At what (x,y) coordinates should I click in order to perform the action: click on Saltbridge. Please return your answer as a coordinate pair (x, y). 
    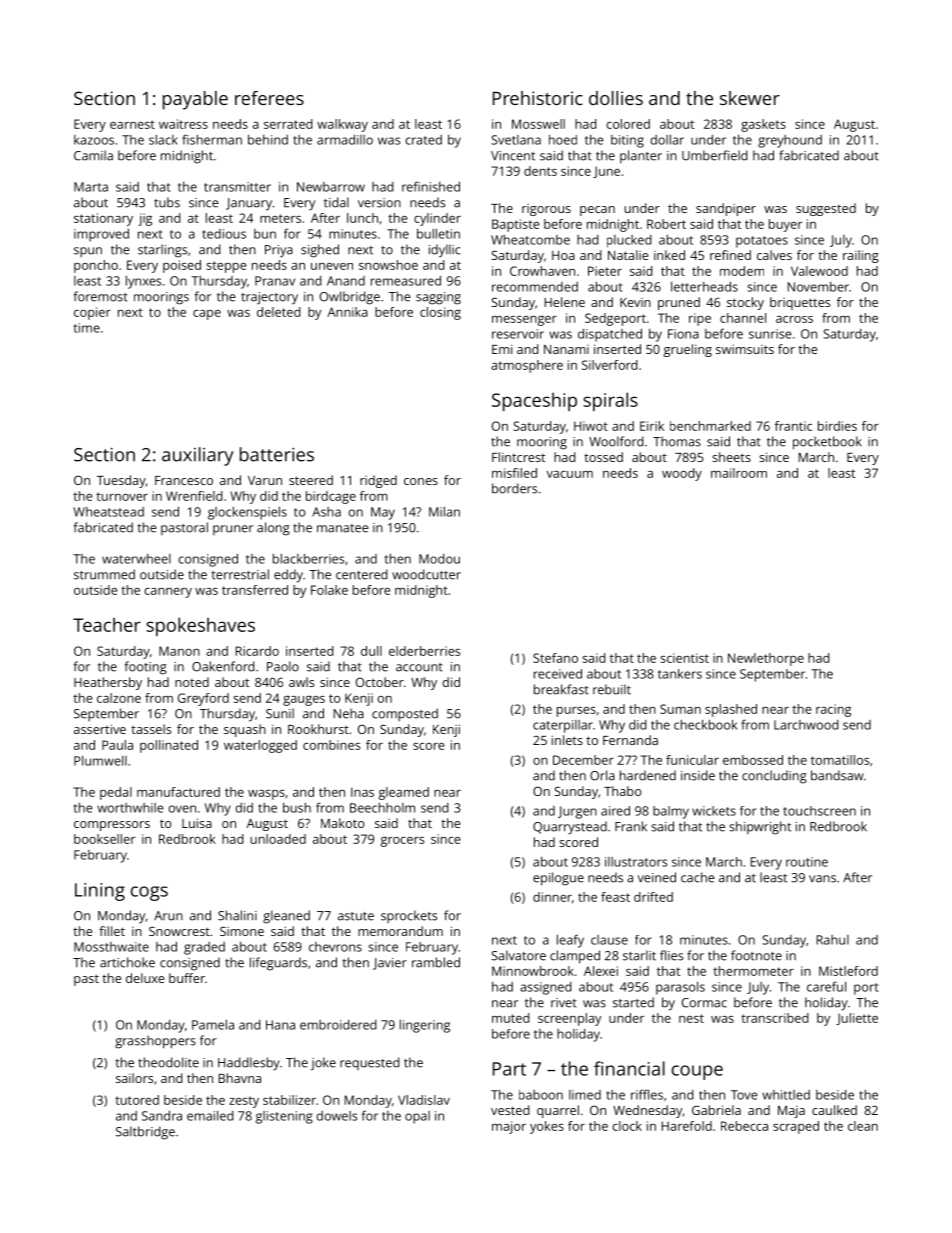
    Looking at the image, I should click on (145, 1133).
